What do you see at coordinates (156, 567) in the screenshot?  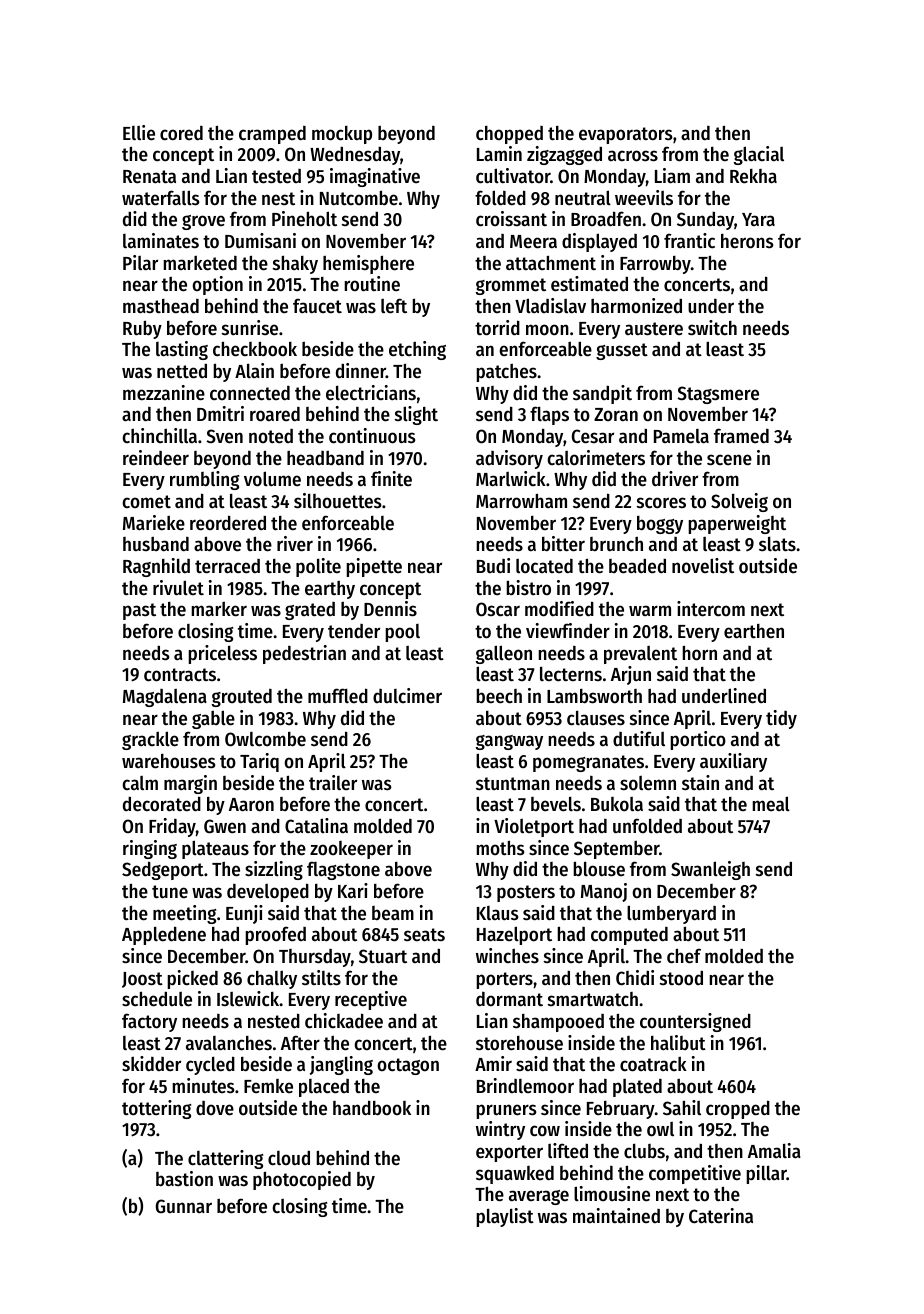 I see `Ragnhild` at bounding box center [156, 567].
